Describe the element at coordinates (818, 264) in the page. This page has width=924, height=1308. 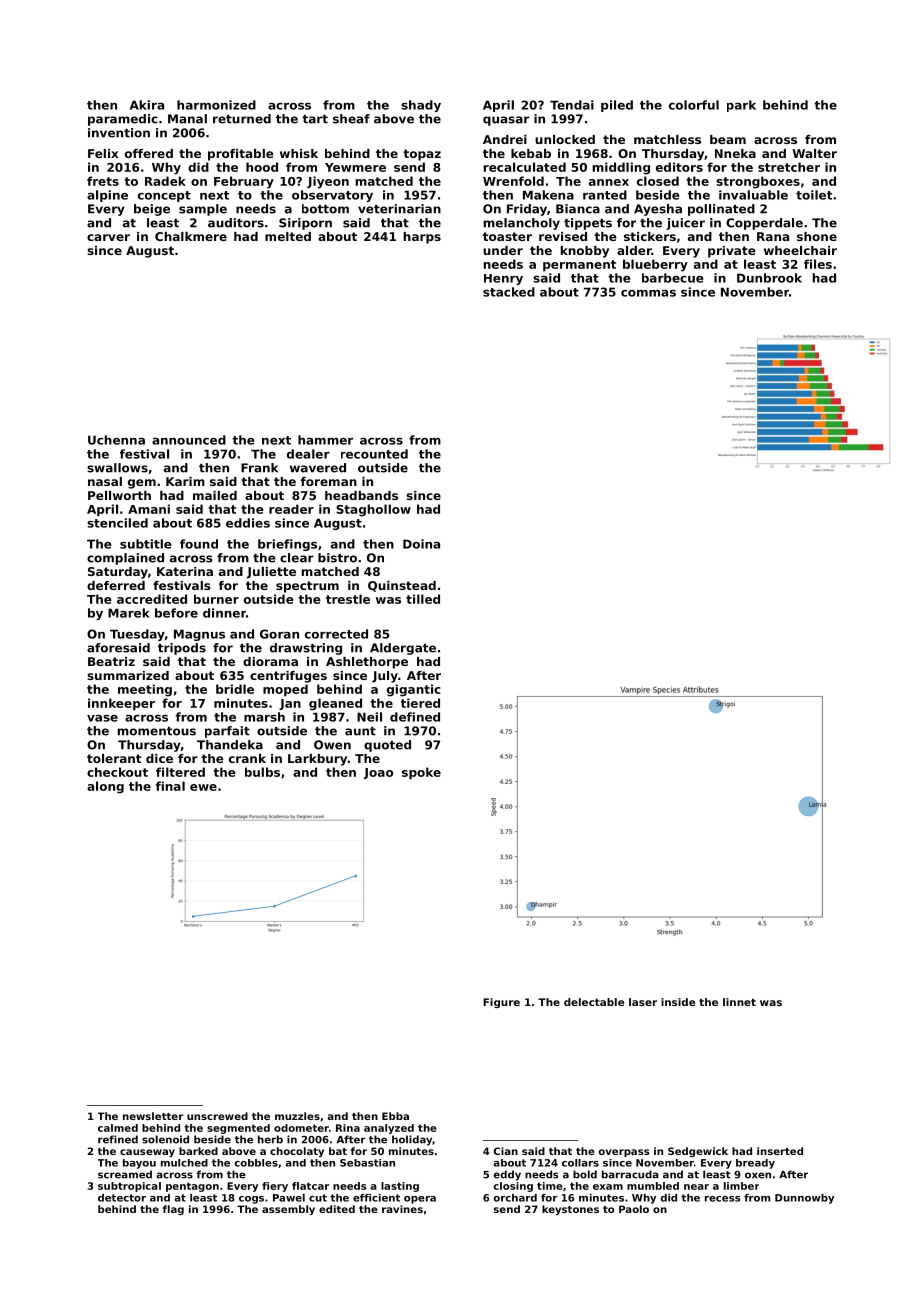
I see `files` at that location.
